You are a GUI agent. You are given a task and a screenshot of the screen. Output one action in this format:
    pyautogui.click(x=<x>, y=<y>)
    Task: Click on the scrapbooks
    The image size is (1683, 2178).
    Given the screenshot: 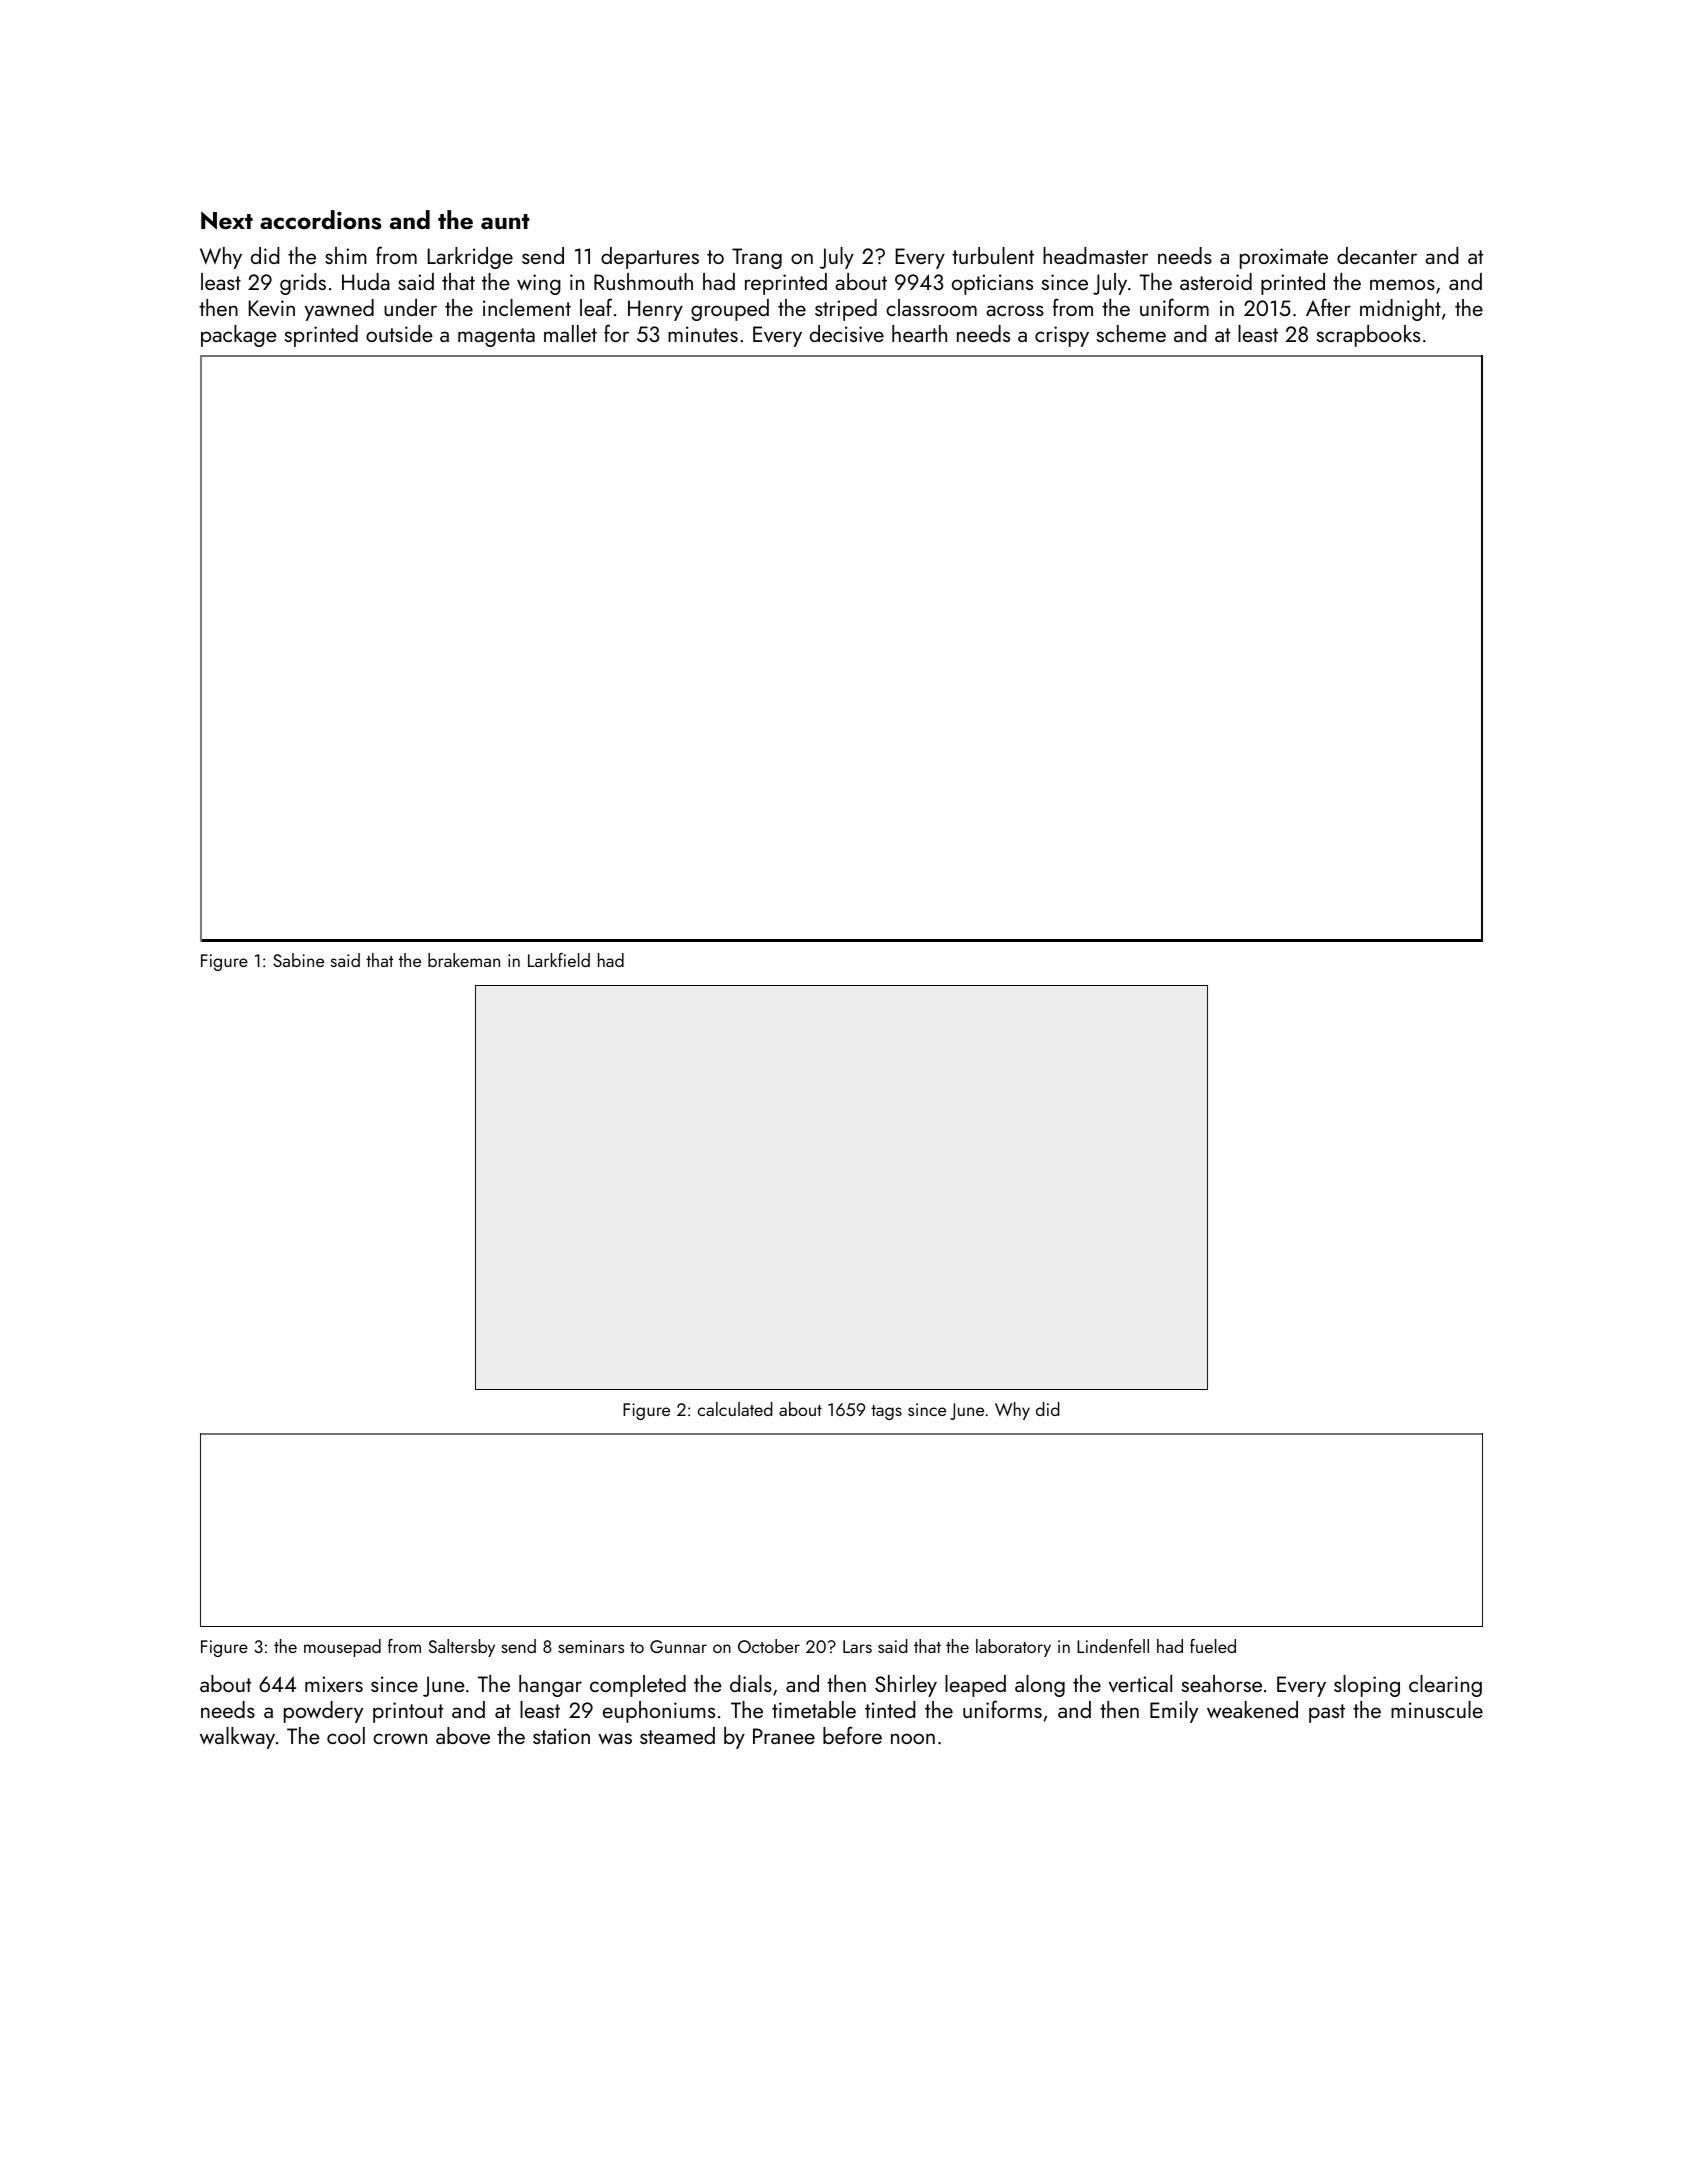 What is the action you would take?
    pyautogui.click(x=1368, y=336)
